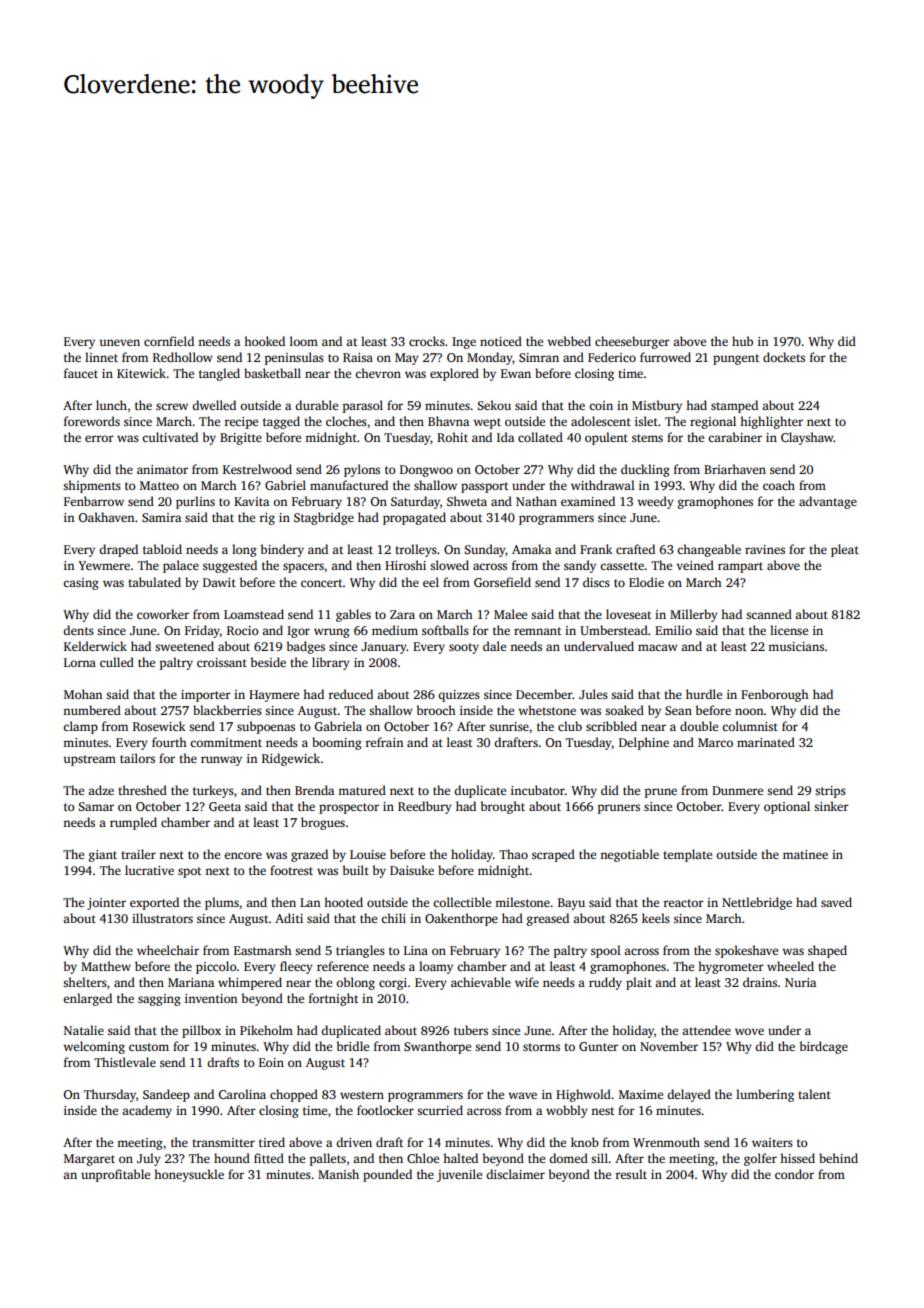  I want to click on hub, so click(742, 341).
